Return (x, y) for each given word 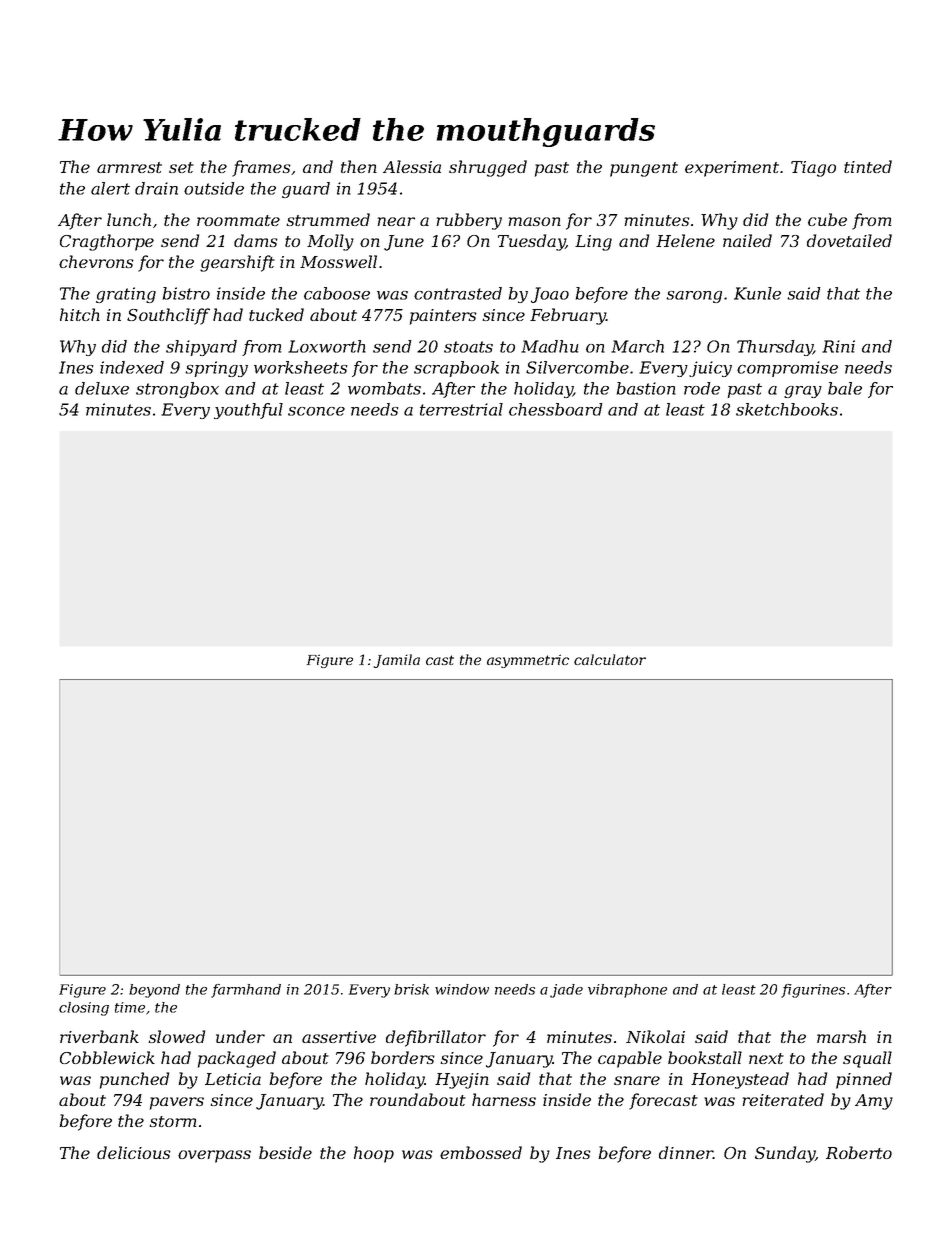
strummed (328, 219)
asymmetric (528, 661)
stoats (468, 347)
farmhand (246, 991)
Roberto (859, 1152)
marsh (841, 1036)
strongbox (177, 390)
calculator (610, 659)
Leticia (233, 1079)
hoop (374, 1154)
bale (845, 388)
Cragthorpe (107, 242)
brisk (411, 989)
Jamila (397, 661)
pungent (644, 169)
